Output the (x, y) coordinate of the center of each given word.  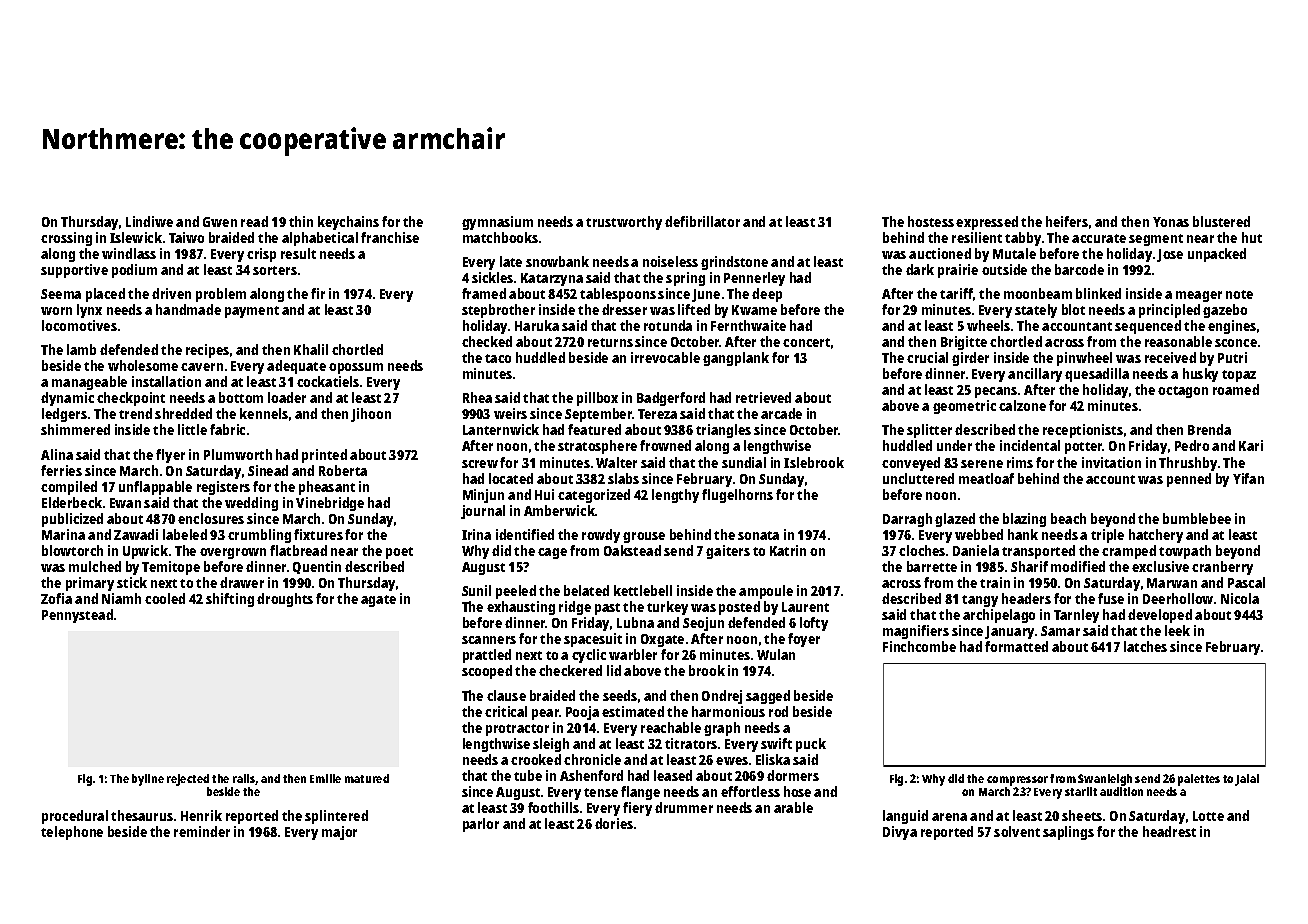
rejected (188, 780)
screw (480, 464)
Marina (63, 534)
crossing (66, 239)
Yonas (1171, 222)
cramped (1129, 552)
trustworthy (624, 223)
